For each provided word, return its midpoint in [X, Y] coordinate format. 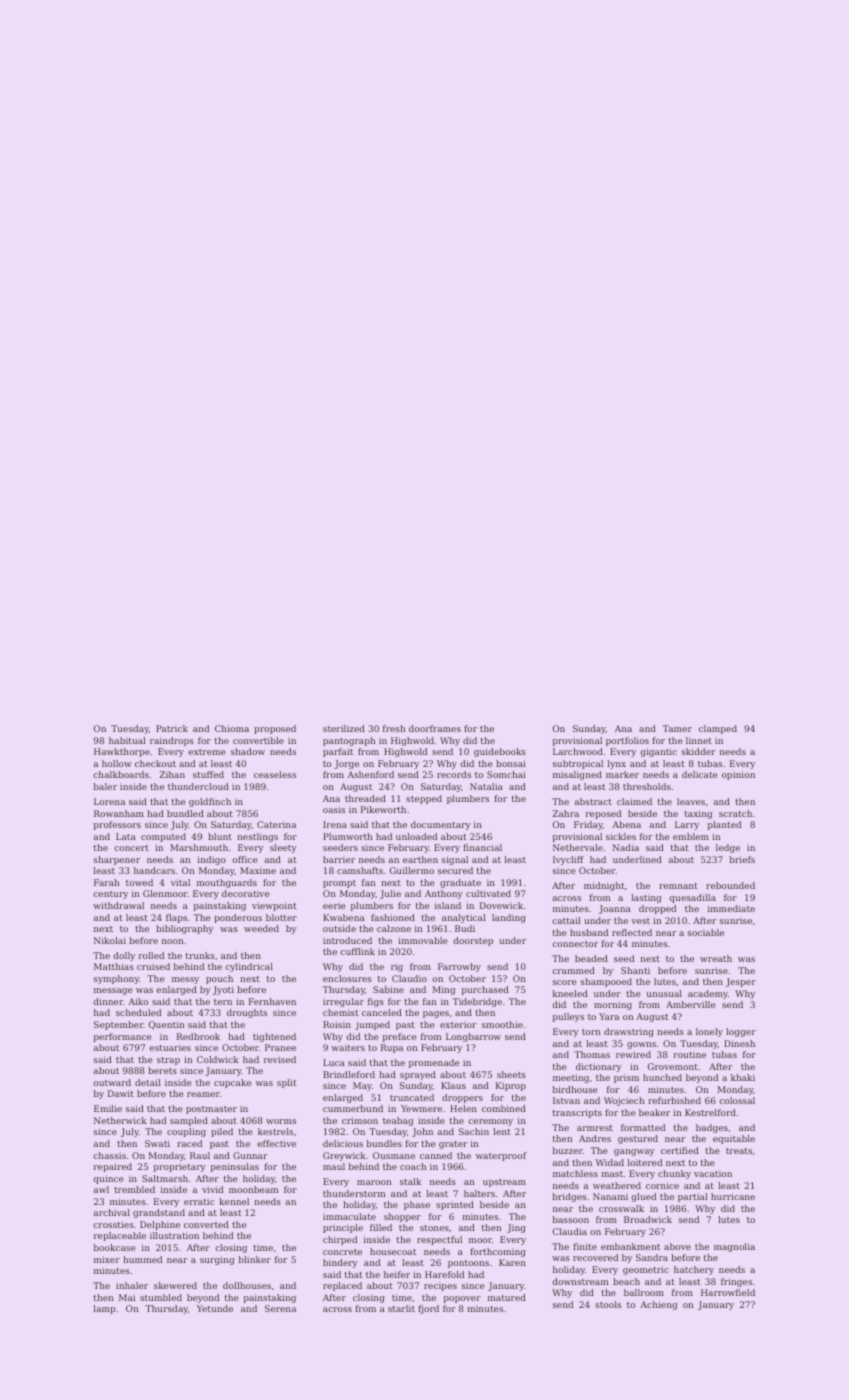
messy [185, 980]
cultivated [488, 893]
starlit [401, 1308]
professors [117, 825]
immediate [731, 908]
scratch [735, 813]
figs [376, 1002]
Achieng [658, 1305]
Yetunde [215, 1308]
